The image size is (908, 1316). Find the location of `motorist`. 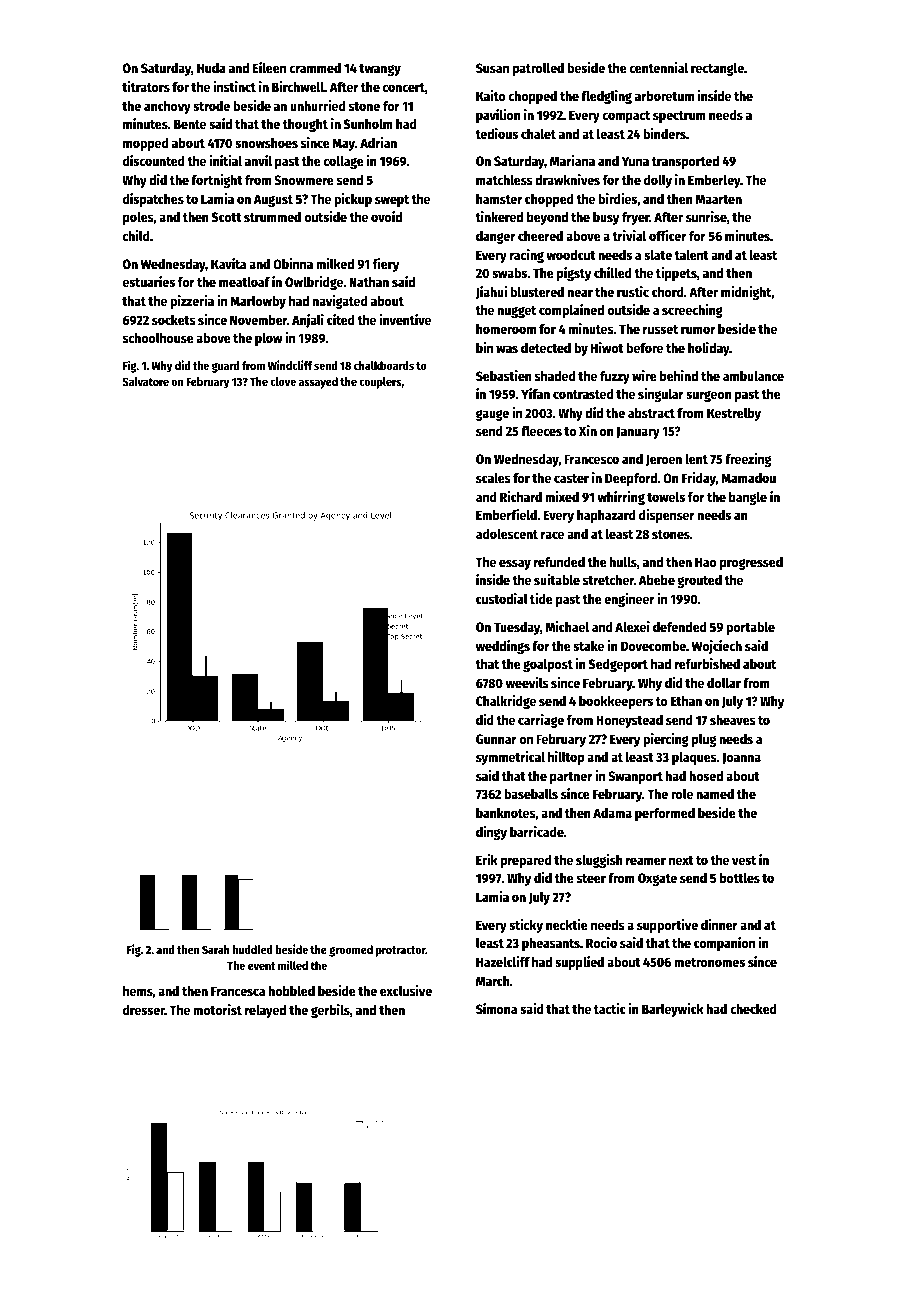

motorist is located at coordinates (217, 1009).
